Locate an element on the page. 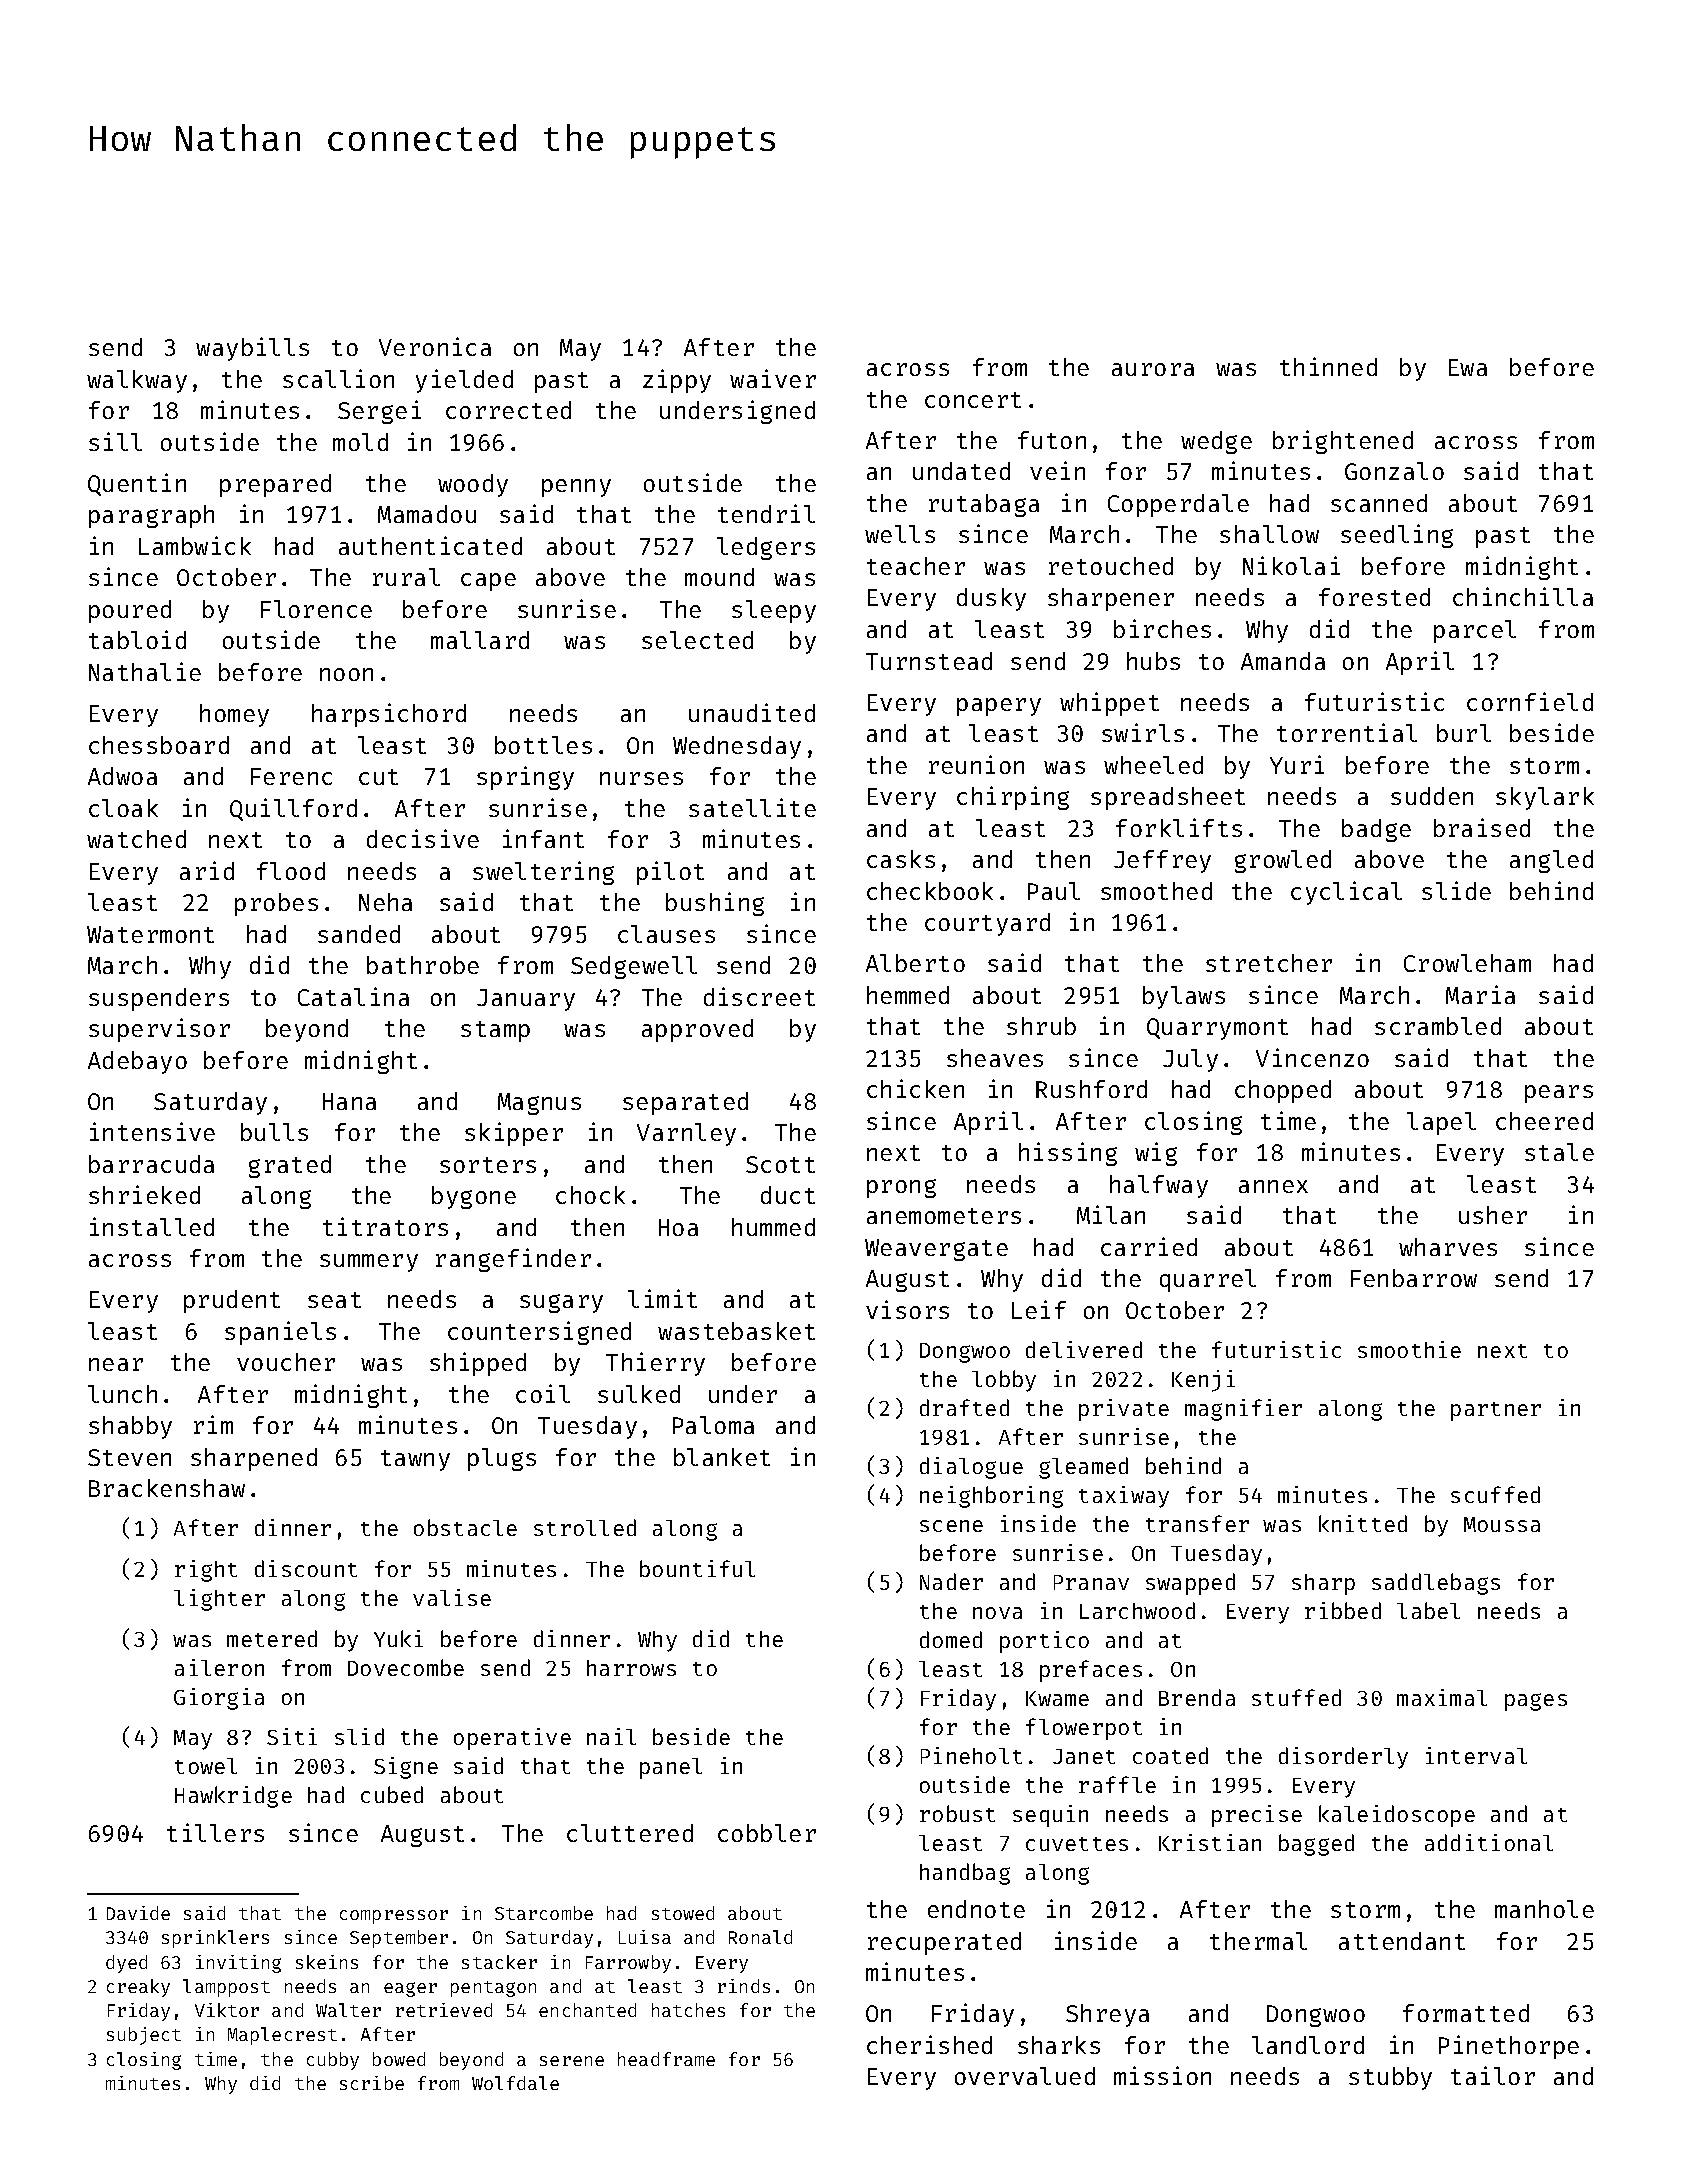 The image size is (1683, 2178). wharves is located at coordinates (1448, 1247).
